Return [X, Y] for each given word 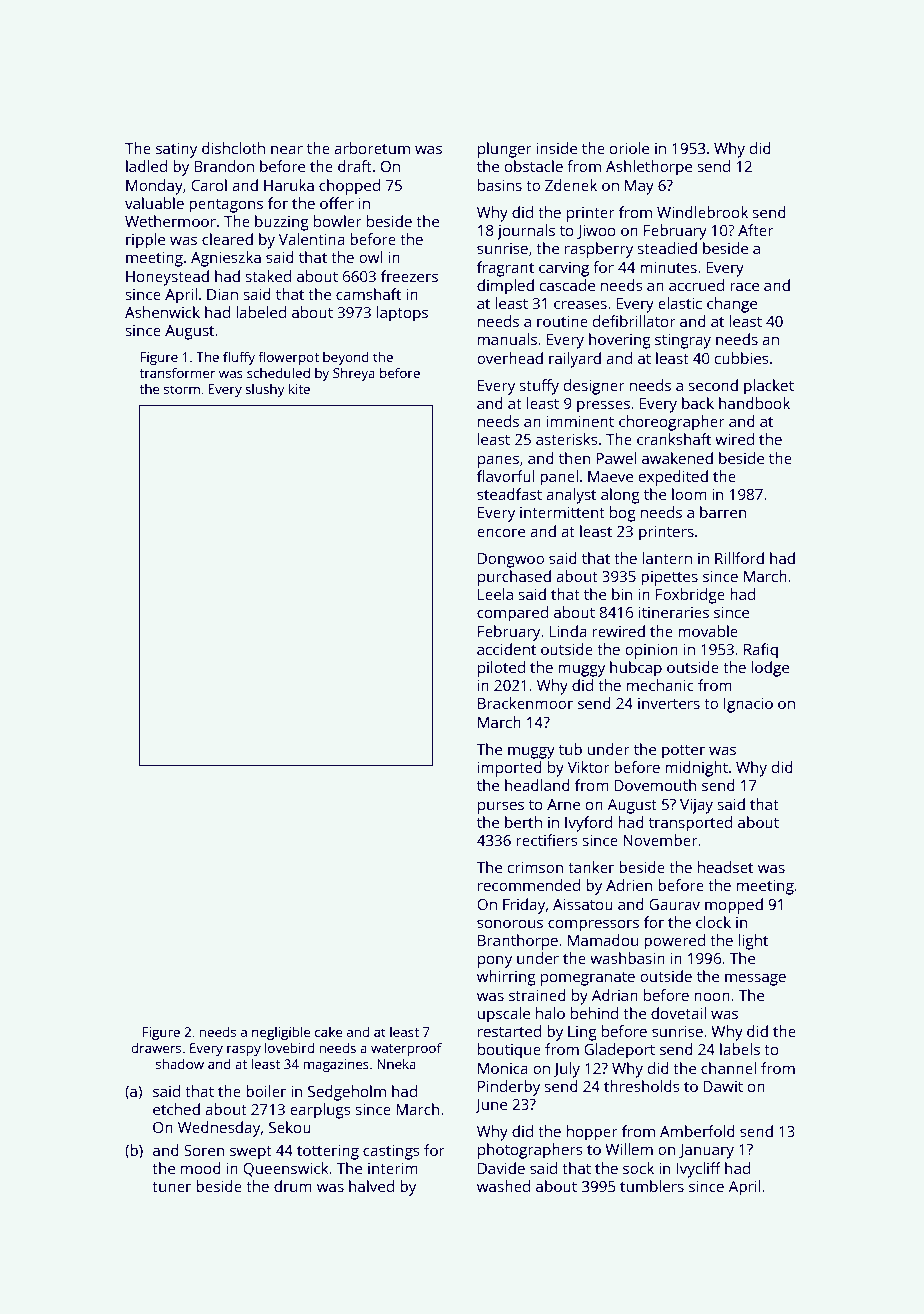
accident [506, 649]
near [287, 150]
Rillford [739, 558]
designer [594, 387]
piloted [501, 669]
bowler [338, 221]
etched [176, 1109]
